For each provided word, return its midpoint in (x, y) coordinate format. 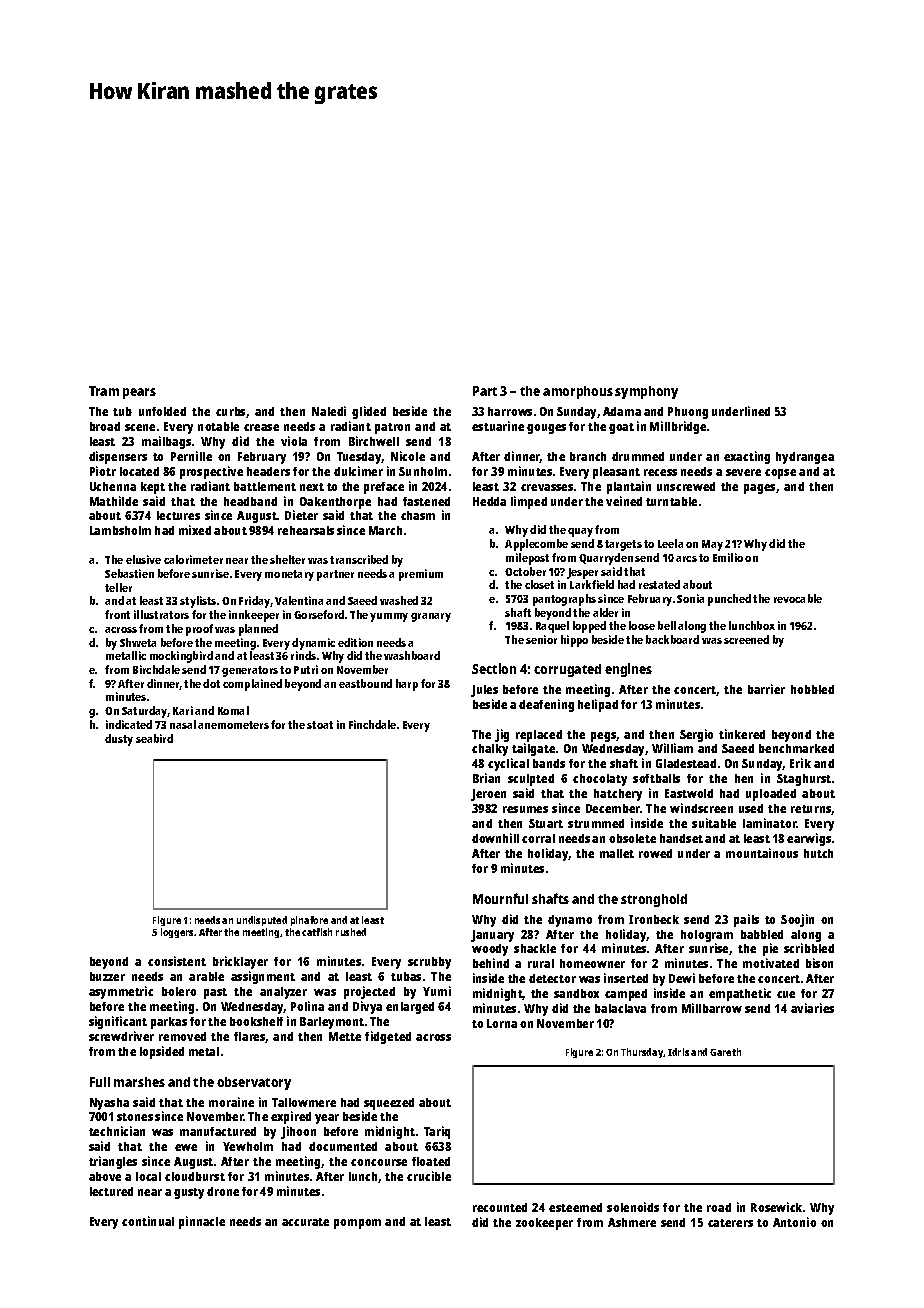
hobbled (812, 689)
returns (811, 809)
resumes (525, 809)
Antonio (794, 1222)
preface (384, 488)
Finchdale (372, 724)
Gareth (725, 1052)
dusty (119, 740)
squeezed (389, 1104)
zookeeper (544, 1224)
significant (118, 1022)
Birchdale (156, 669)
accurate (305, 1222)
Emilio (728, 557)
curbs (230, 411)
